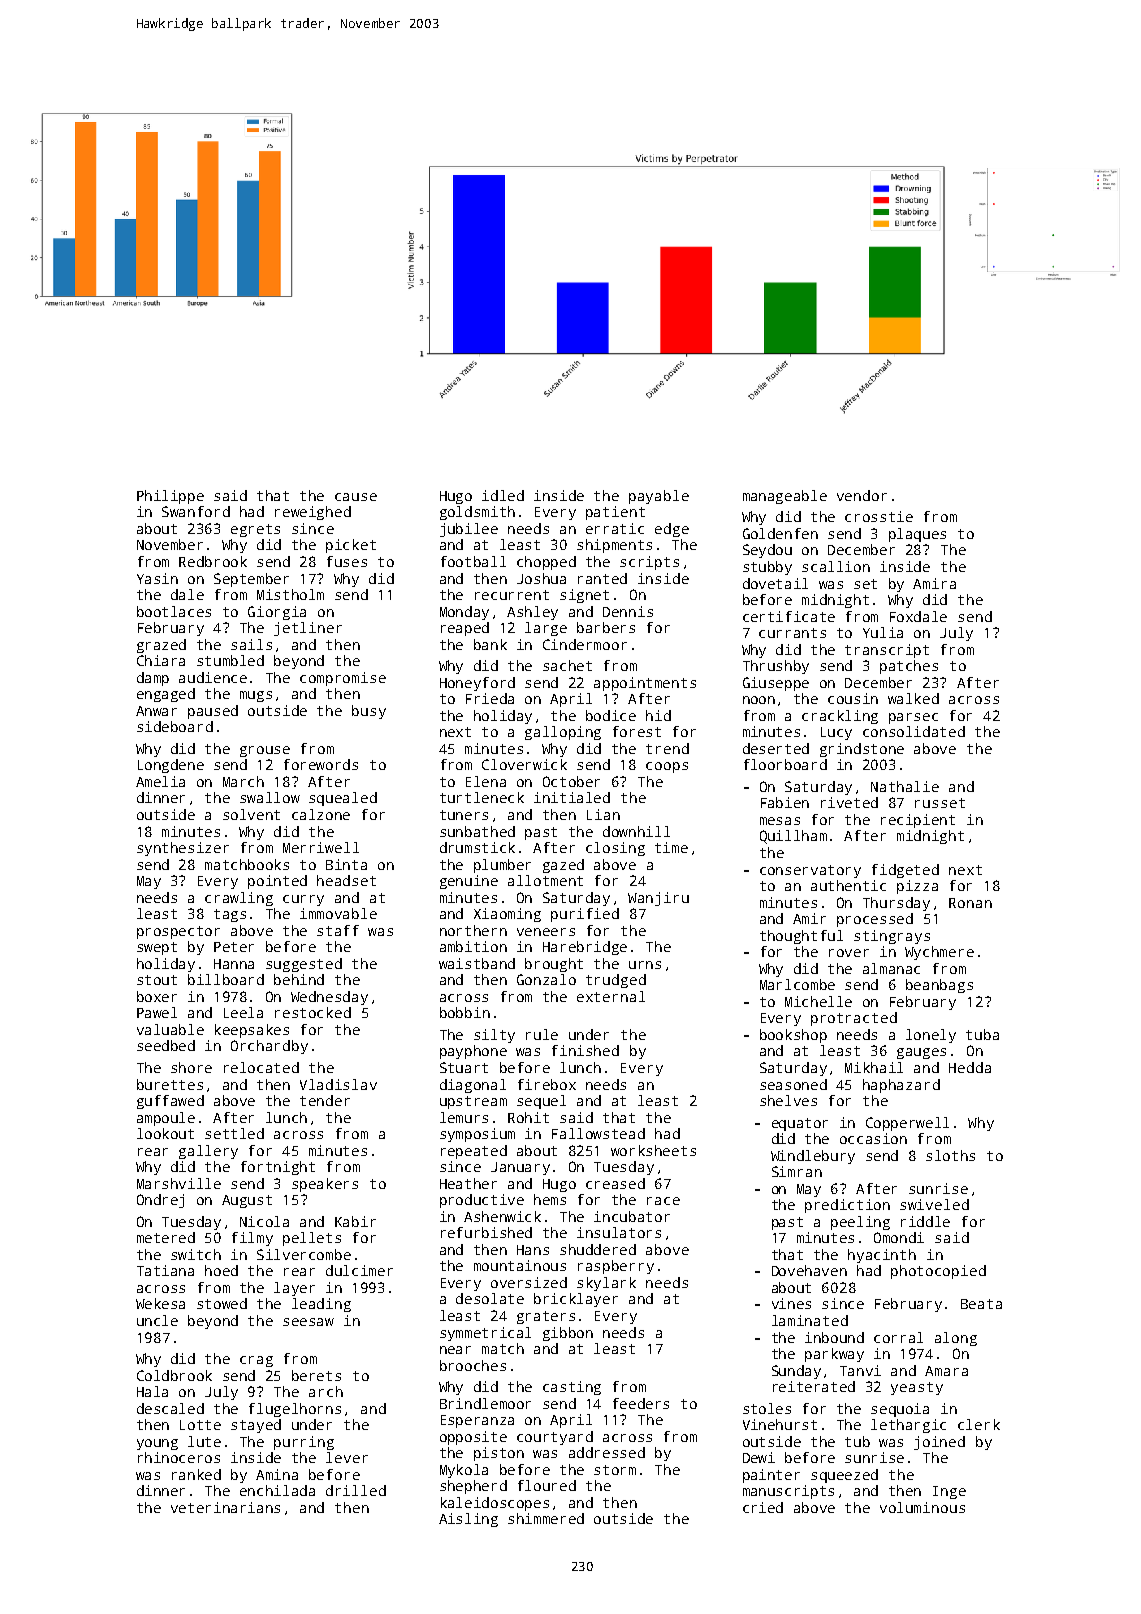 This document has height=1614, width=1141. What do you see at coordinates (891, 968) in the document?
I see `almanac` at bounding box center [891, 968].
